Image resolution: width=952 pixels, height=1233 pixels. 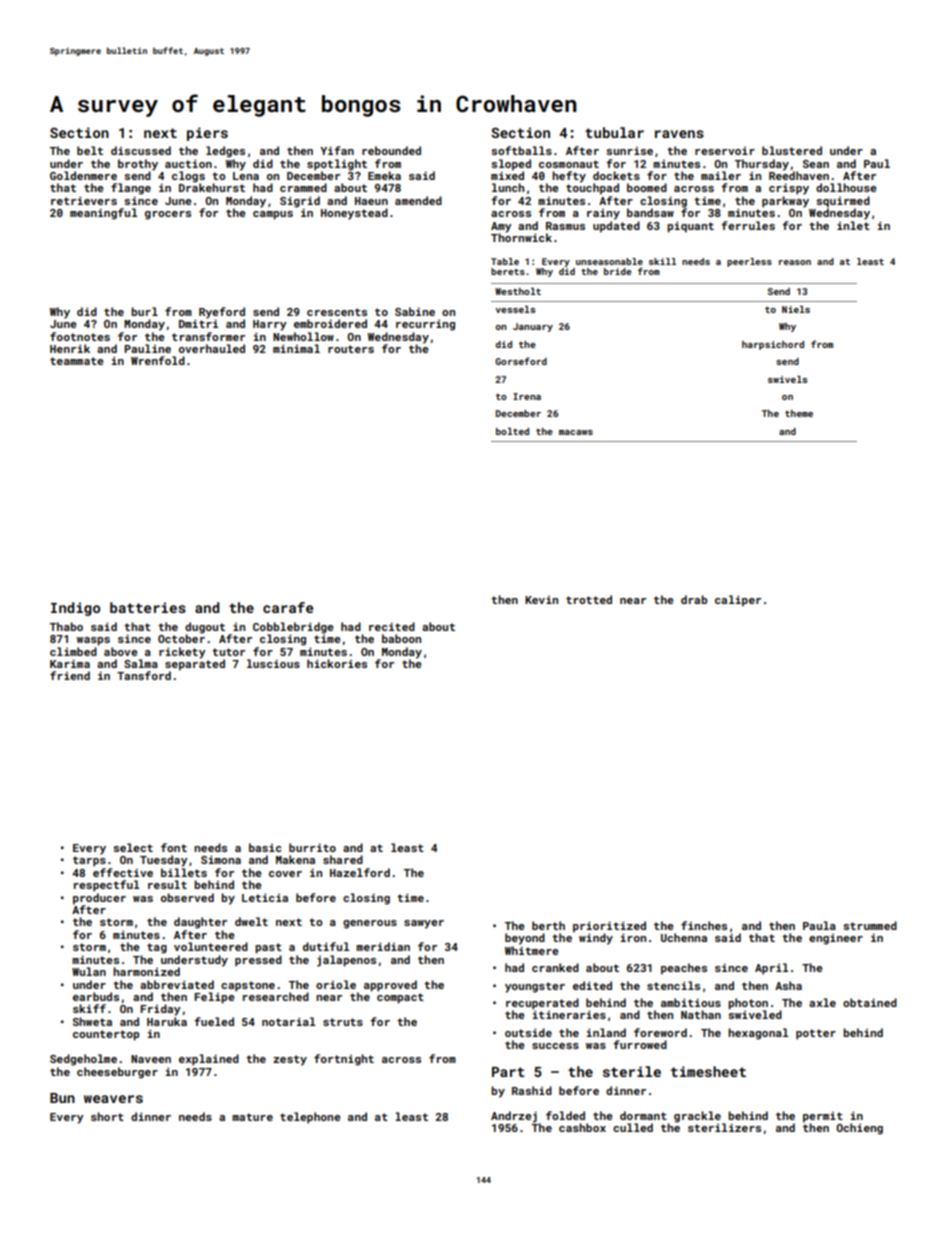 What do you see at coordinates (704, 925) in the screenshot?
I see `finches` at bounding box center [704, 925].
